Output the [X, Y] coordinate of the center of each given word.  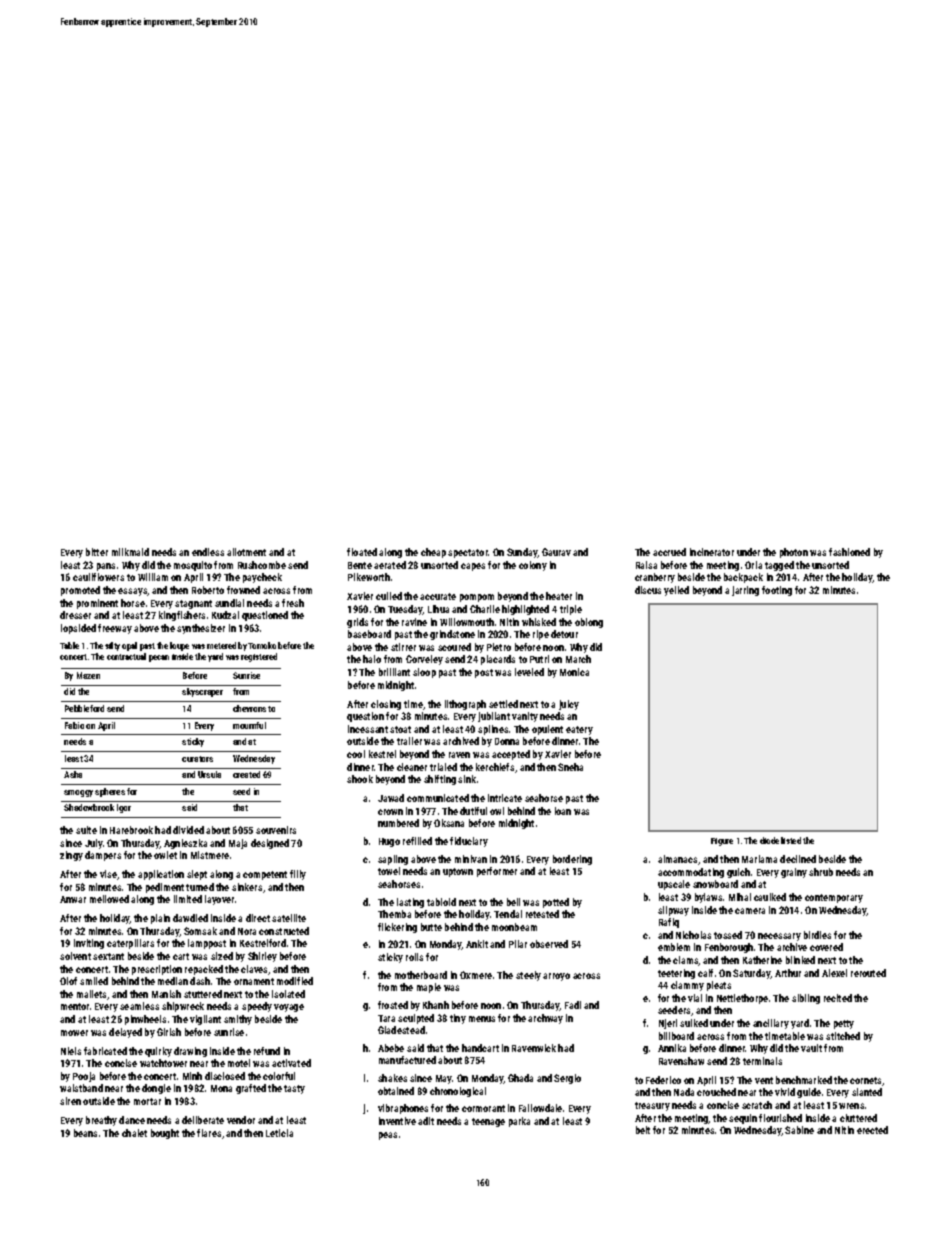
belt [643, 1130]
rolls [414, 957]
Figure [722, 842]
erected [872, 1130]
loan [563, 811]
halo [372, 659]
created [246, 774]
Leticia [279, 1133]
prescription [157, 970]
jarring [745, 591]
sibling [806, 999]
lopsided [78, 629]
